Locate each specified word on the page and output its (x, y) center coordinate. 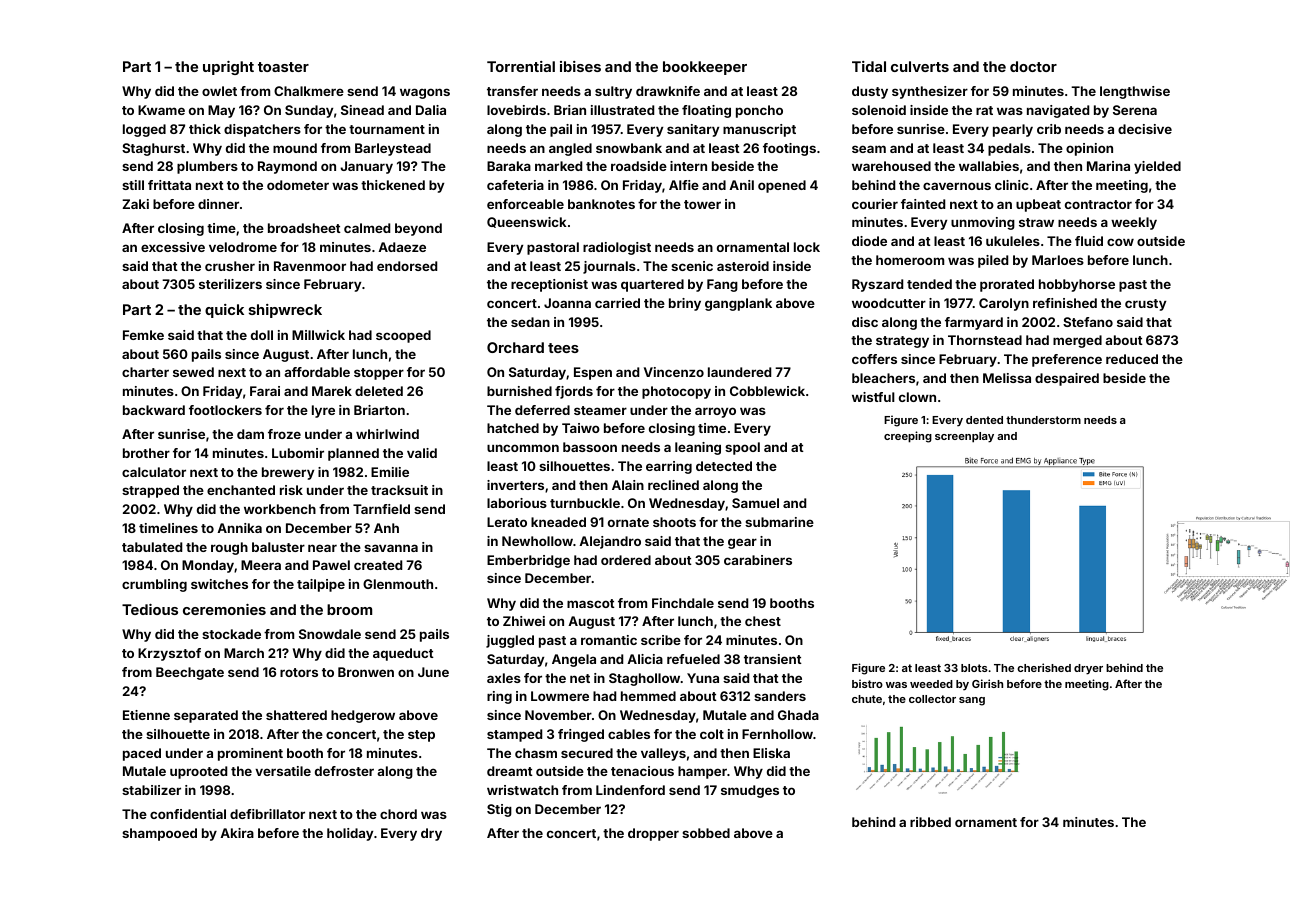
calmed (367, 228)
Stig (499, 810)
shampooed (159, 834)
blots (974, 668)
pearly (1013, 130)
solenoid (879, 110)
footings (789, 149)
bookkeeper (705, 68)
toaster (283, 67)
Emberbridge (528, 561)
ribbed (930, 822)
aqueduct (403, 654)
